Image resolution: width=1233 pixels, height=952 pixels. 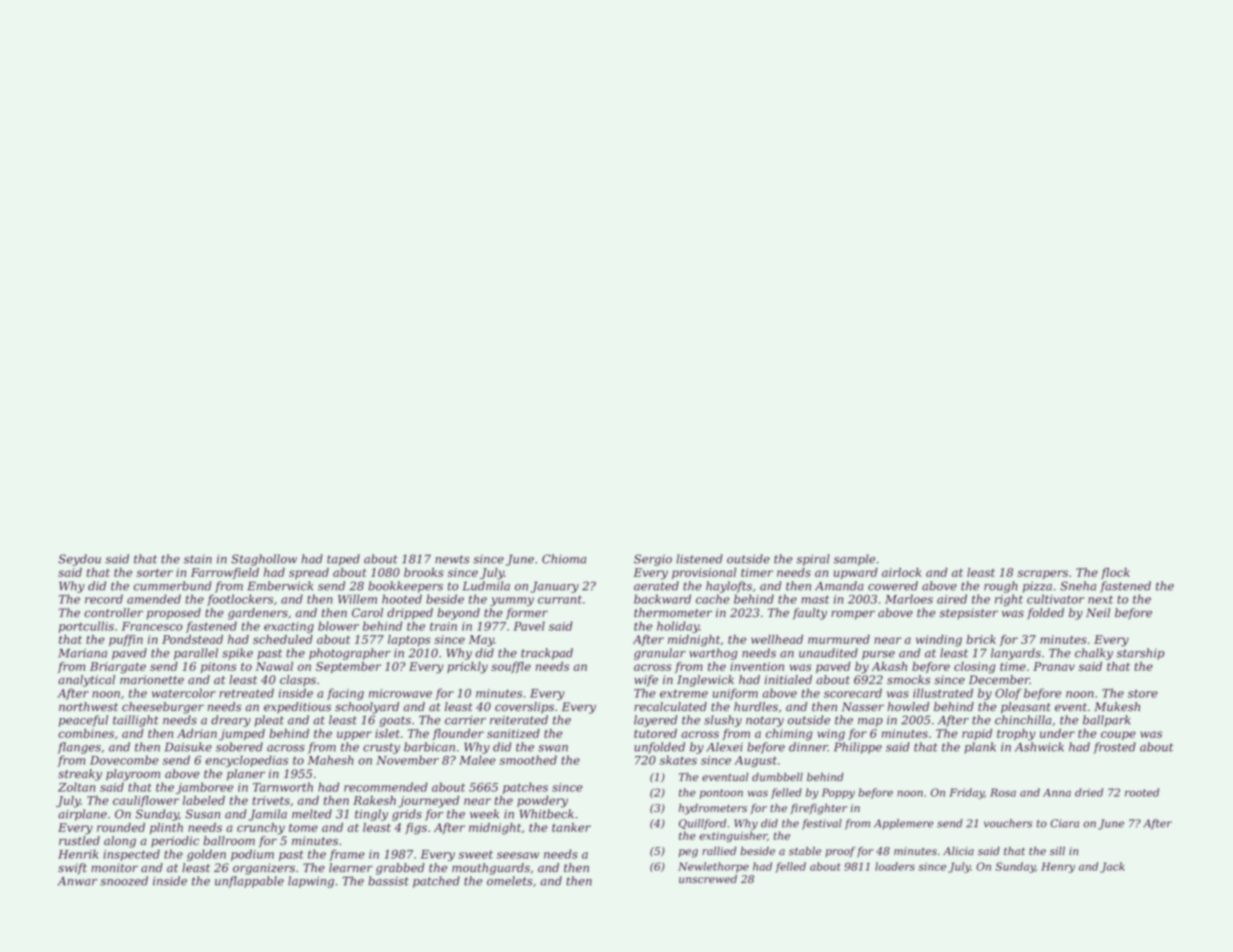 What do you see at coordinates (386, 787) in the screenshot?
I see `recommended` at bounding box center [386, 787].
